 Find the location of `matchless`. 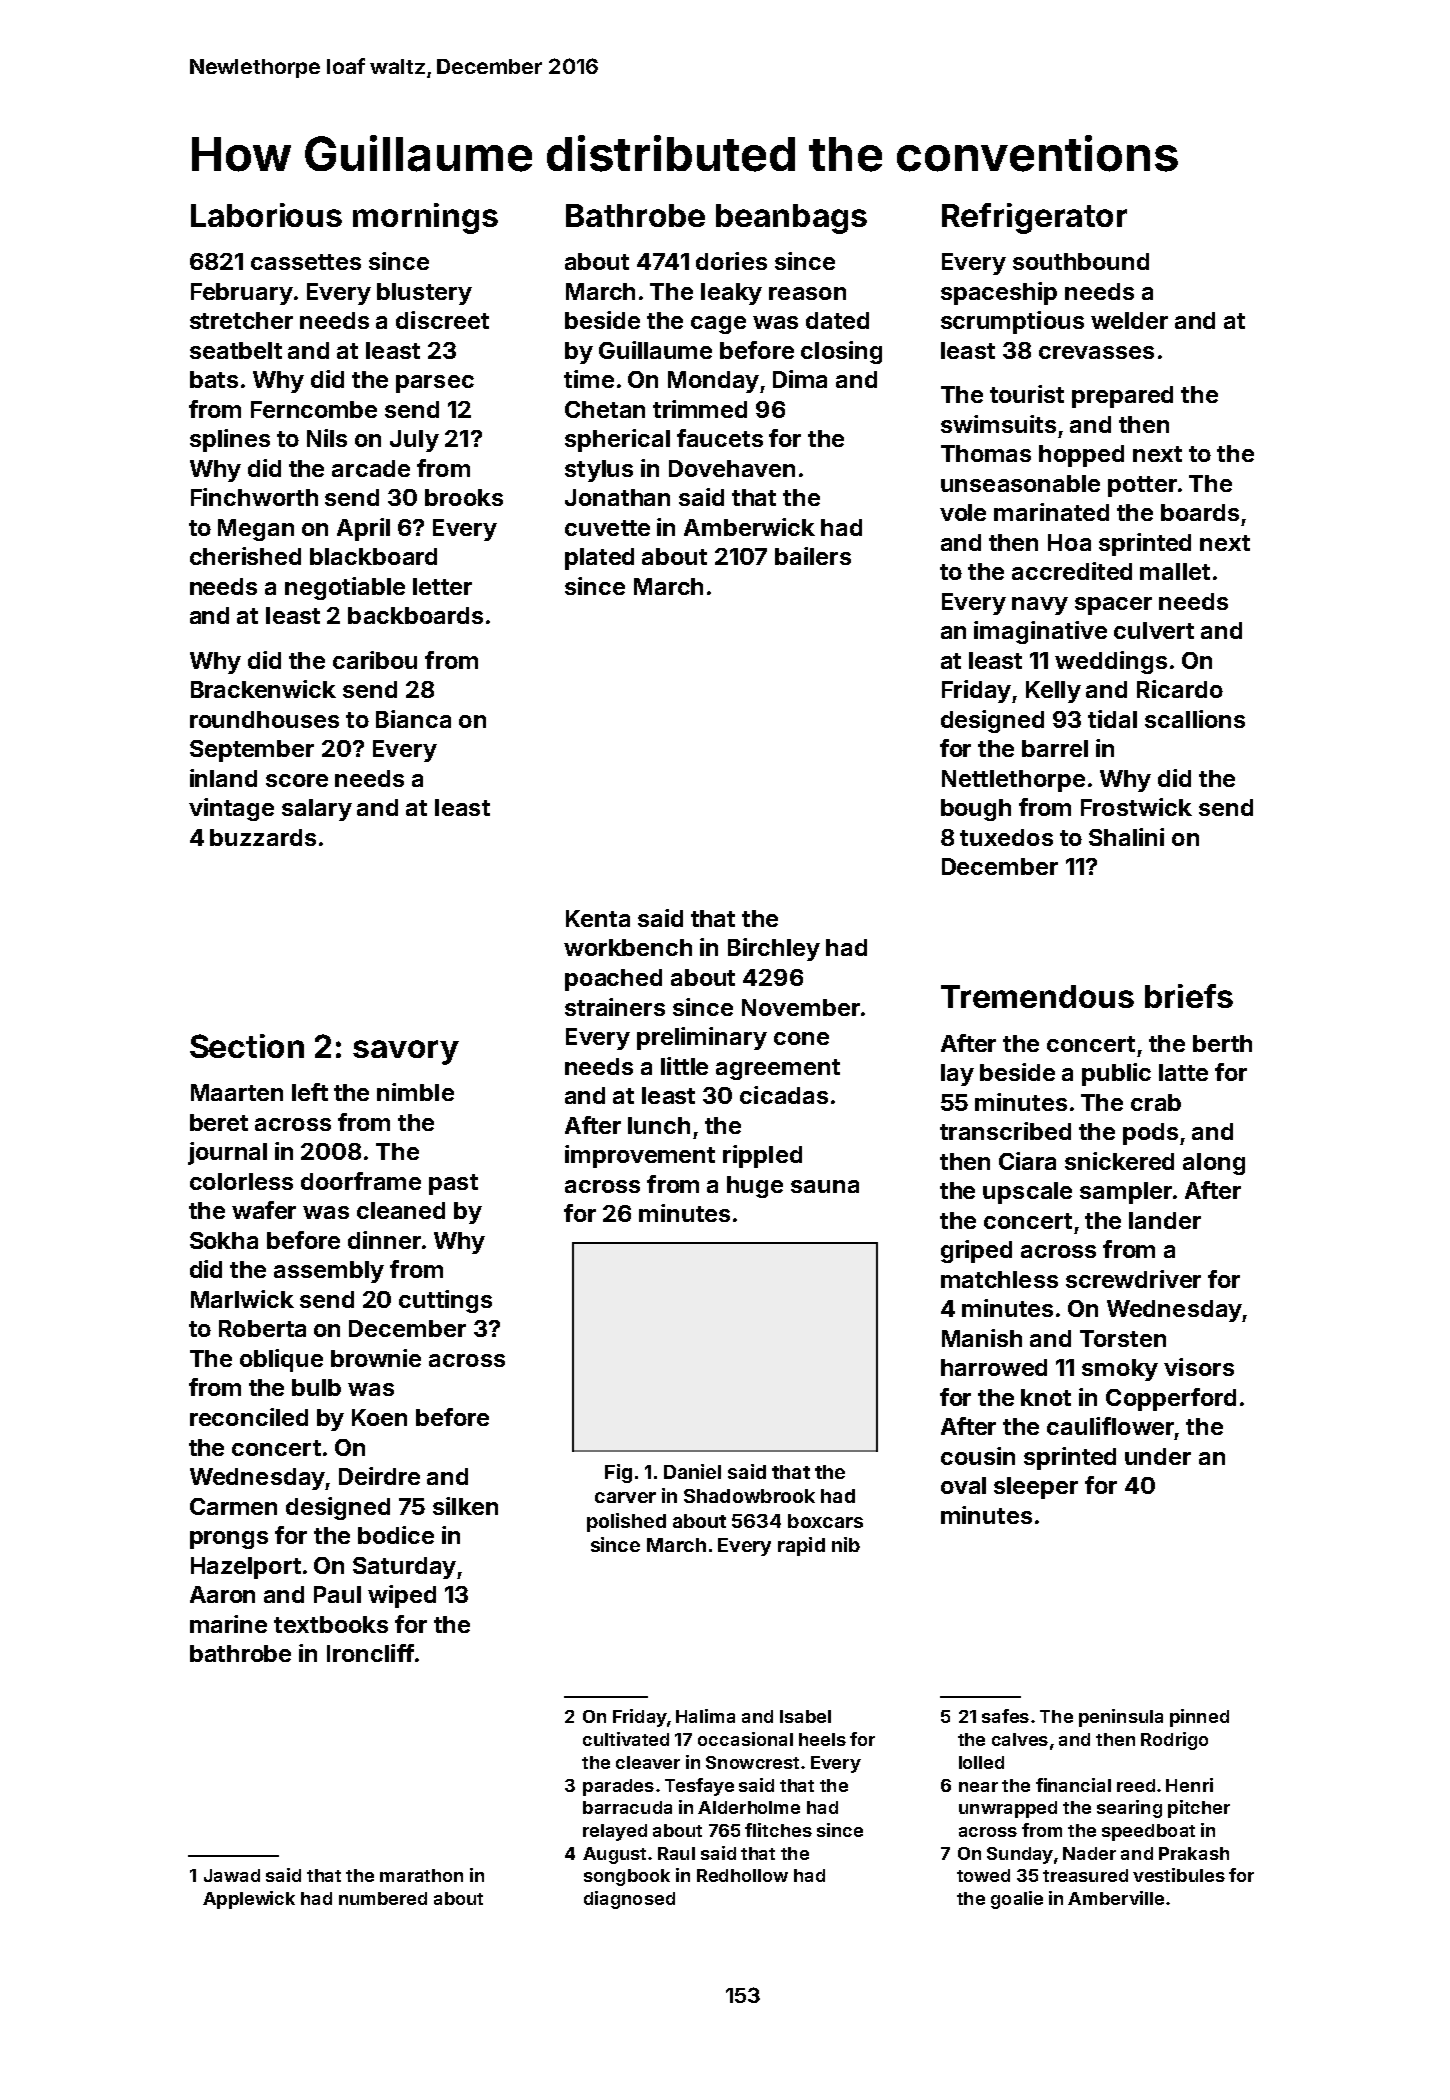

matchless is located at coordinates (999, 1279).
